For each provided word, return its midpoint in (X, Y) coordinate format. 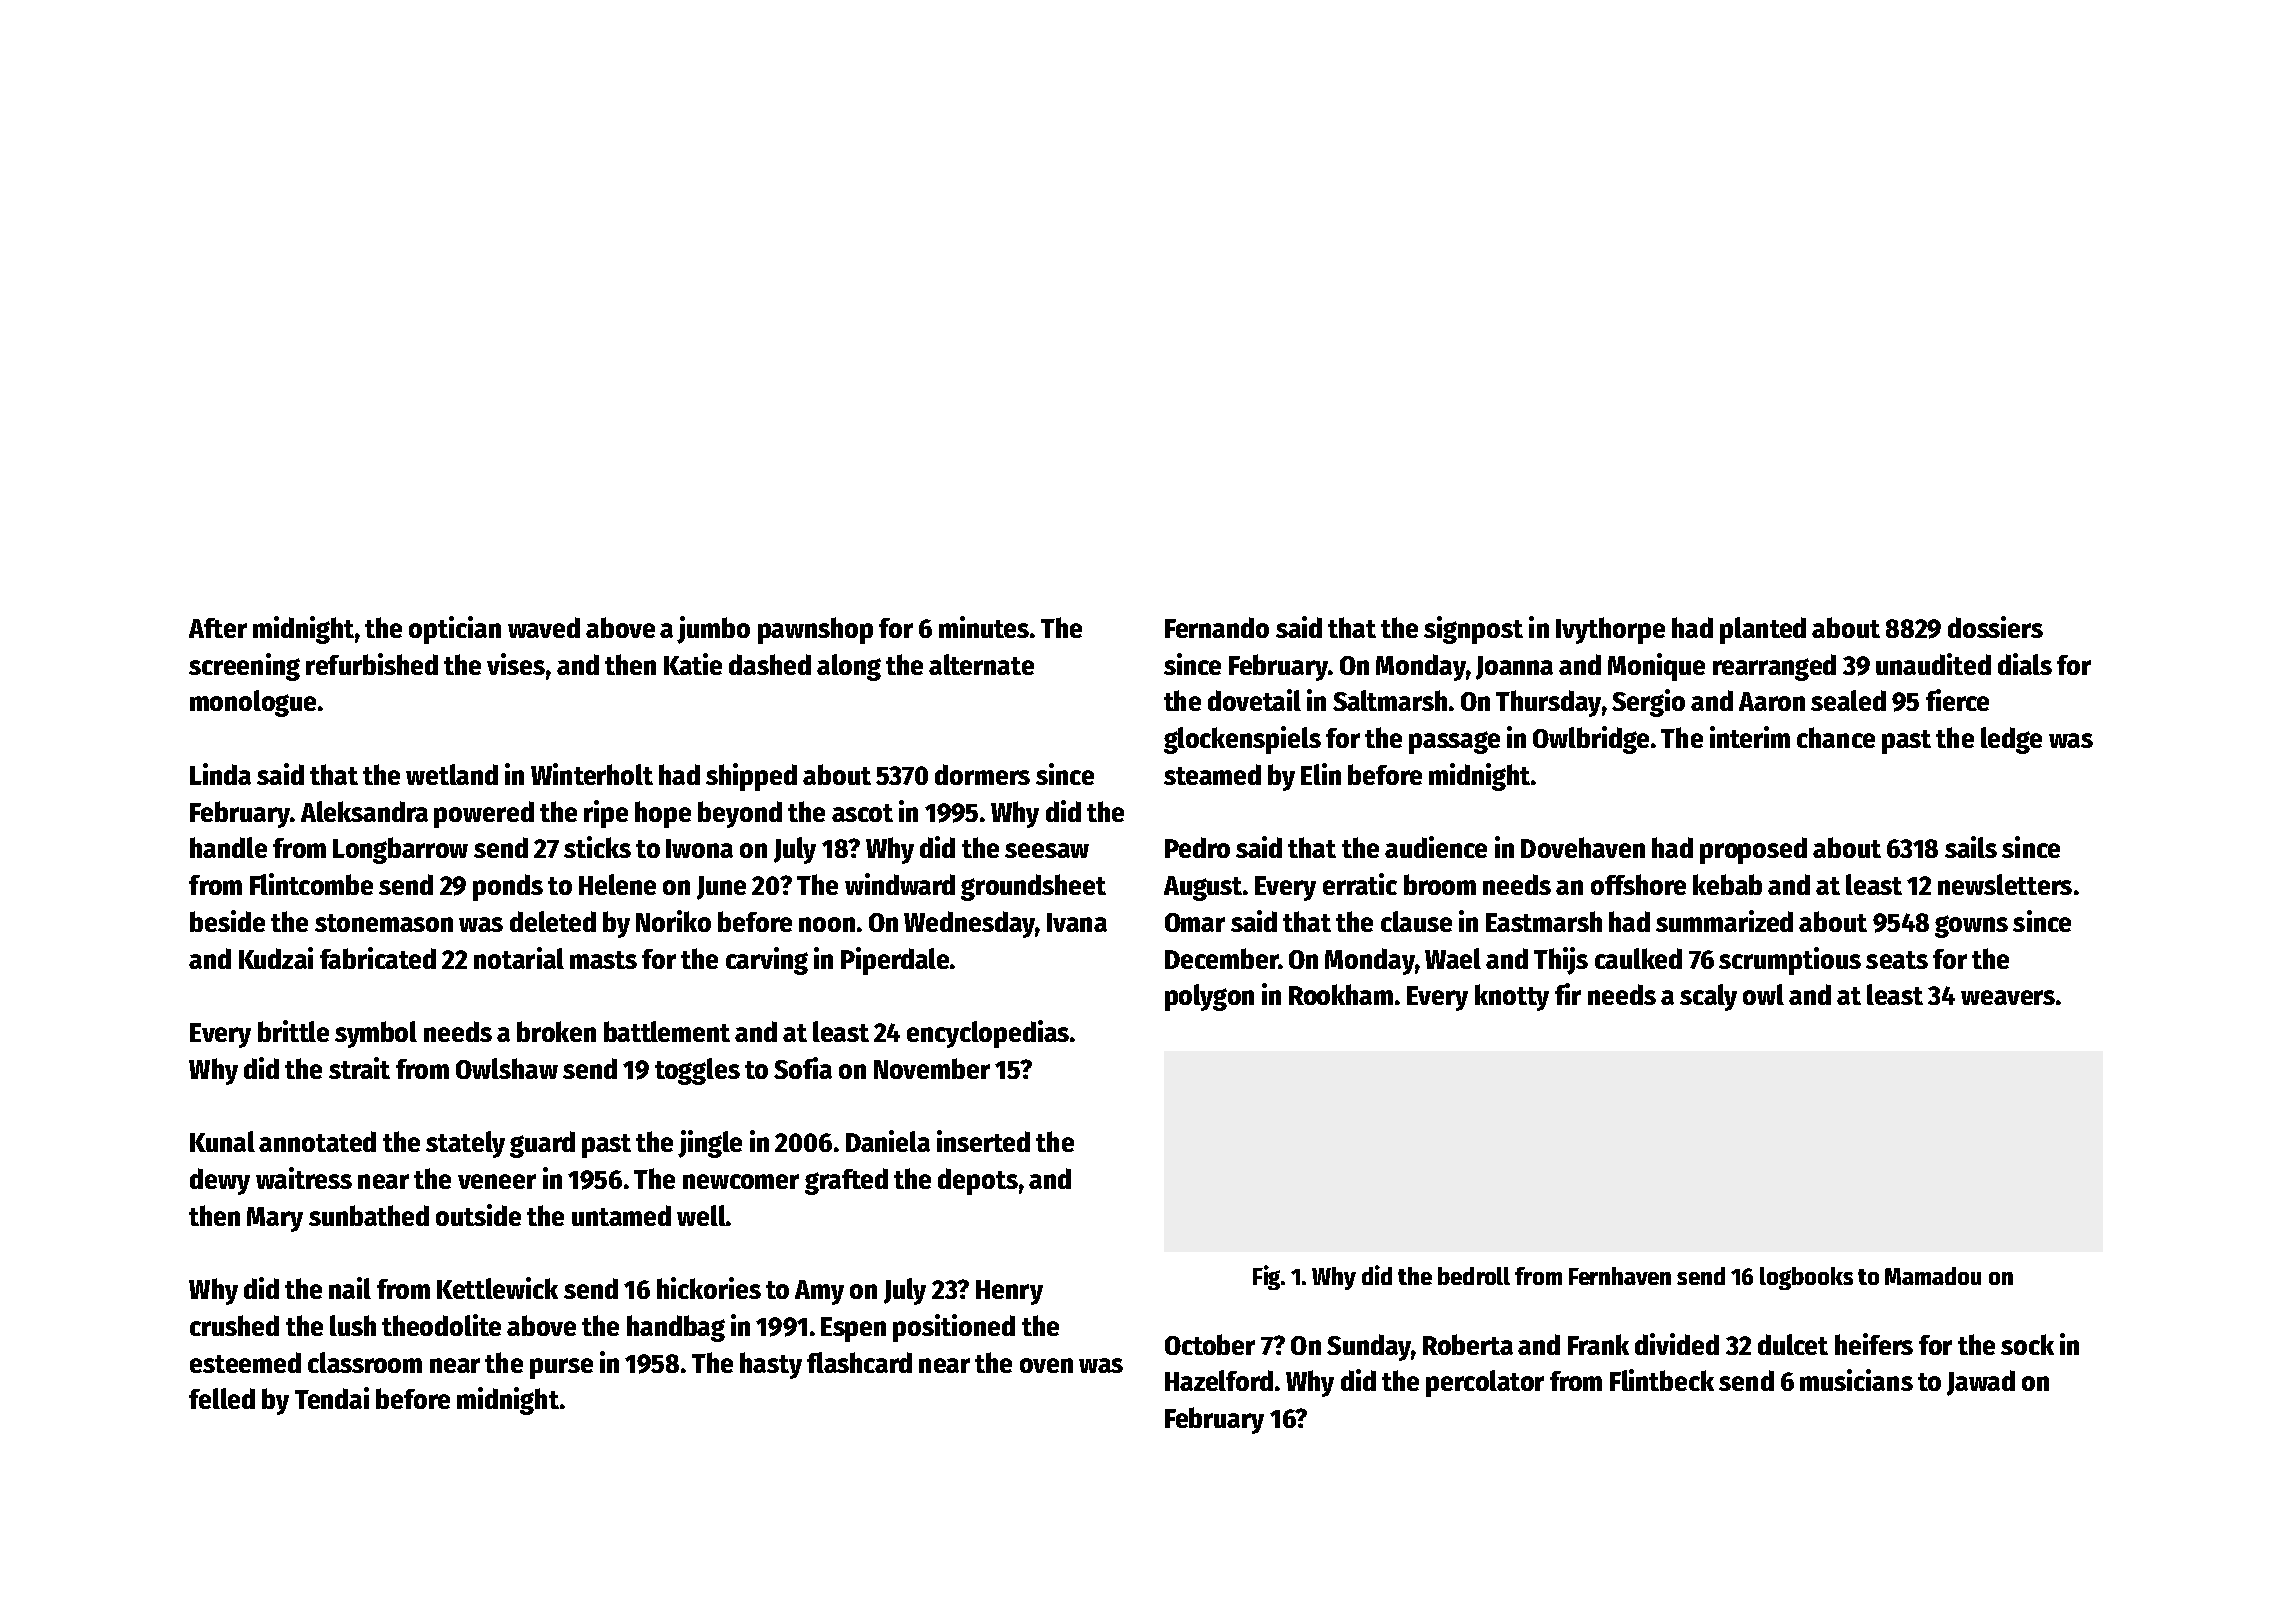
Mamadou (1933, 1276)
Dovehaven (1583, 847)
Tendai (332, 1398)
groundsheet (1033, 887)
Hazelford (1219, 1380)
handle (228, 847)
